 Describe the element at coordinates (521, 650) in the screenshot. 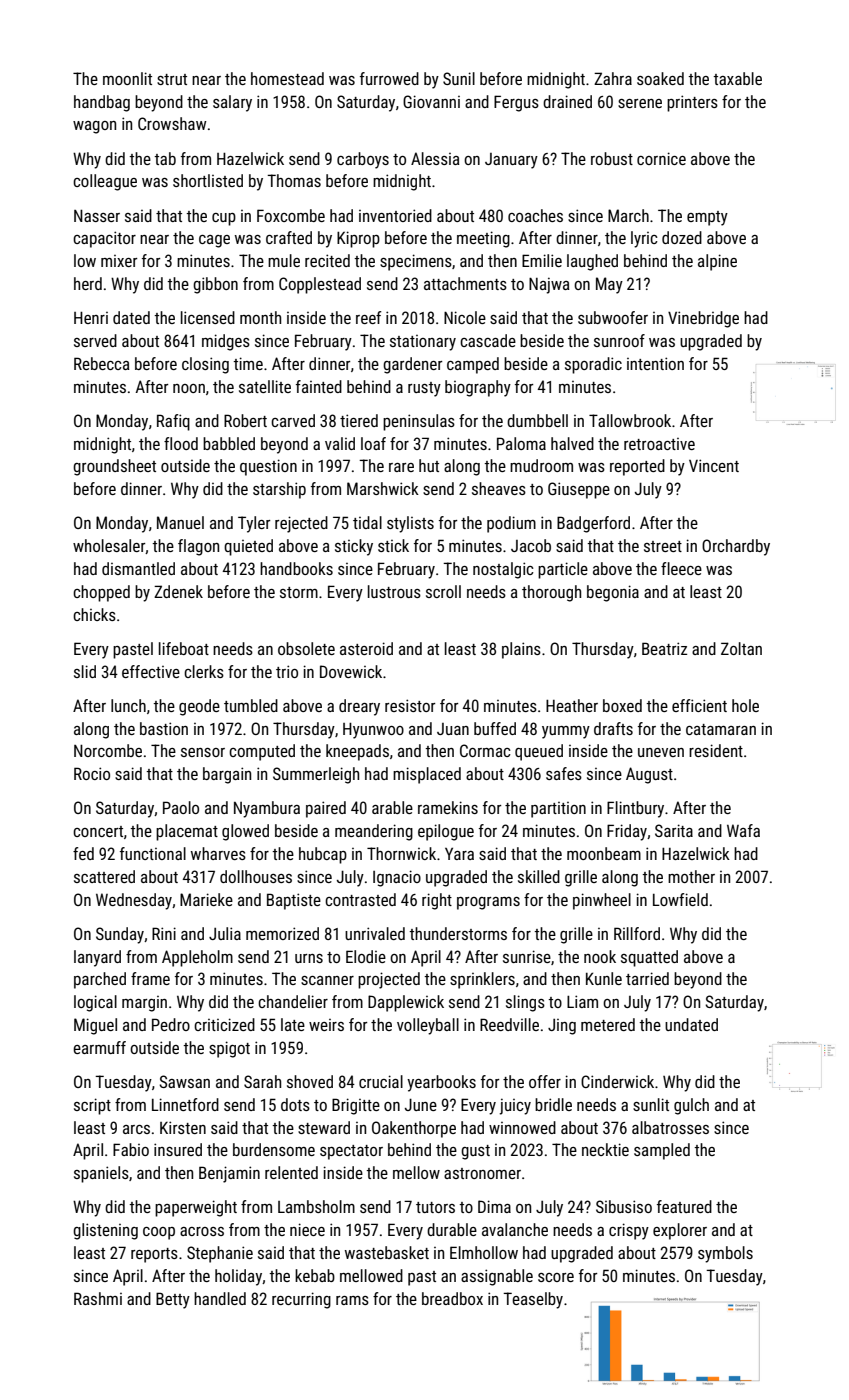

I see `plains` at that location.
